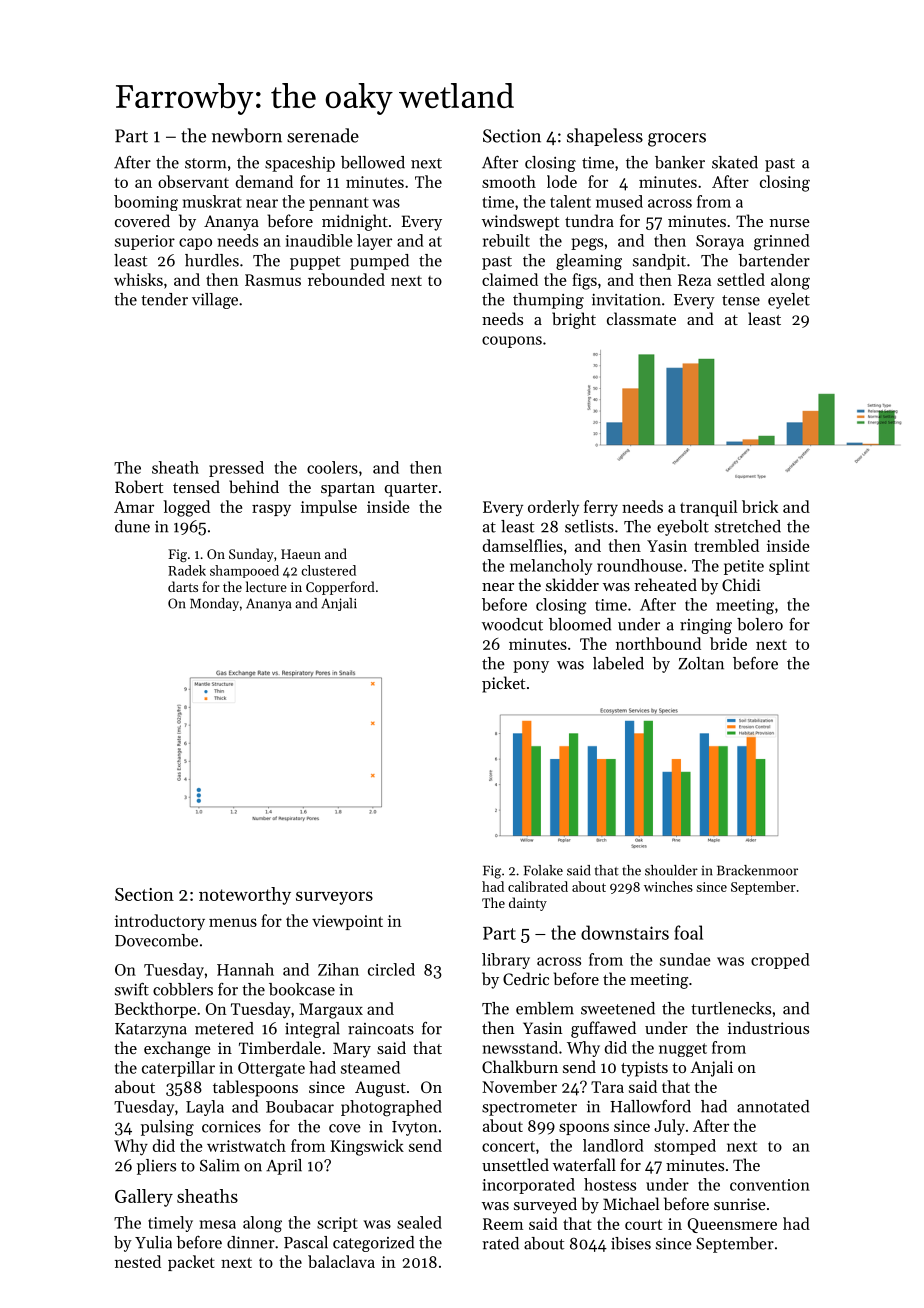 The width and height of the page is (924, 1308). I want to click on Rasmus, so click(273, 280).
